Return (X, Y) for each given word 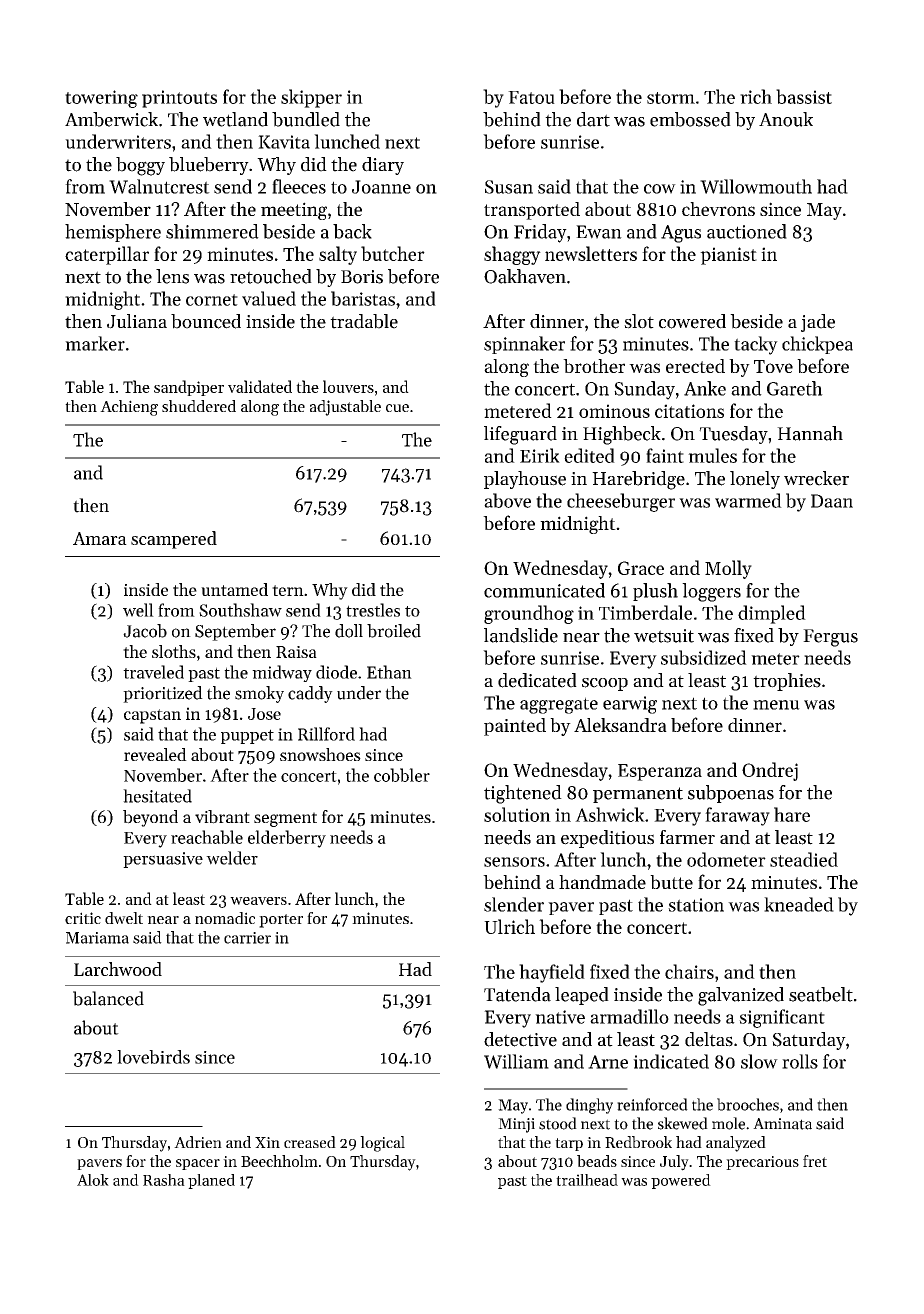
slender (514, 904)
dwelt (124, 918)
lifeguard (520, 435)
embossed (690, 119)
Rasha (164, 1180)
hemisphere (113, 233)
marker (95, 343)
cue (397, 408)
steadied (804, 859)
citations (689, 411)
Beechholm (279, 1161)
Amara (100, 538)
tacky (756, 345)
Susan (509, 187)
